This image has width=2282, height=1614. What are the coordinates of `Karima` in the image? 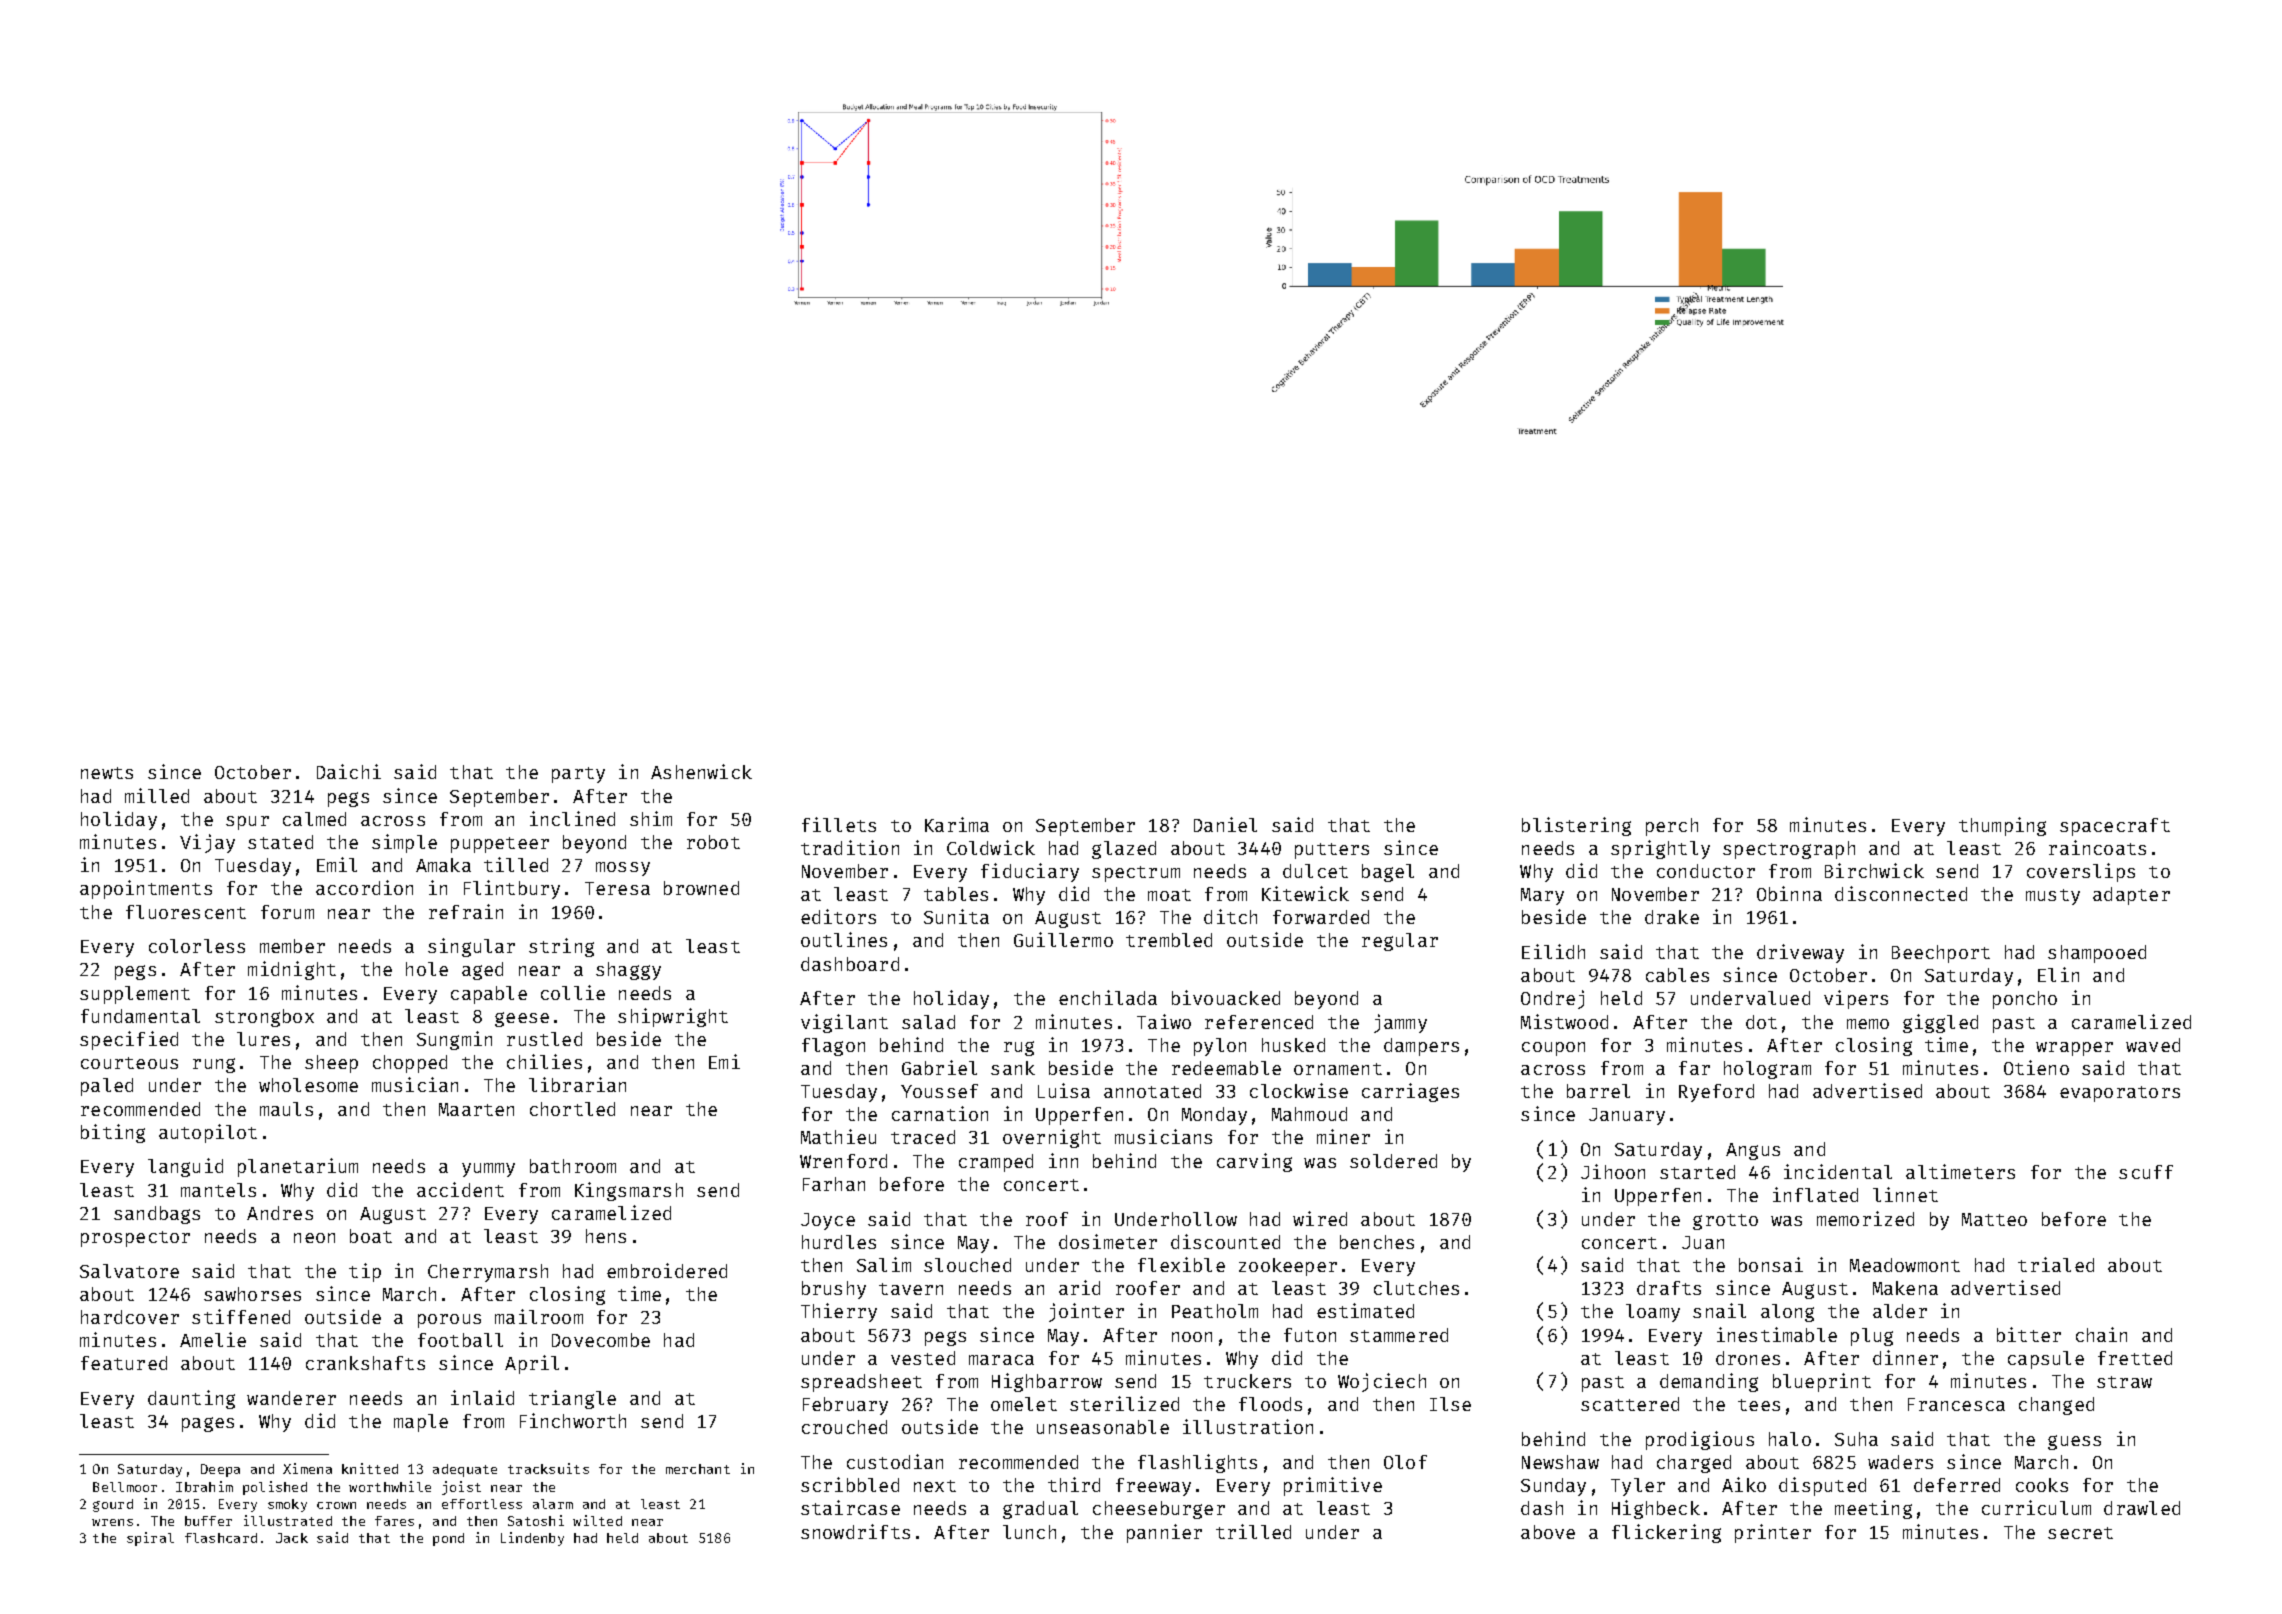 It's located at (957, 824).
